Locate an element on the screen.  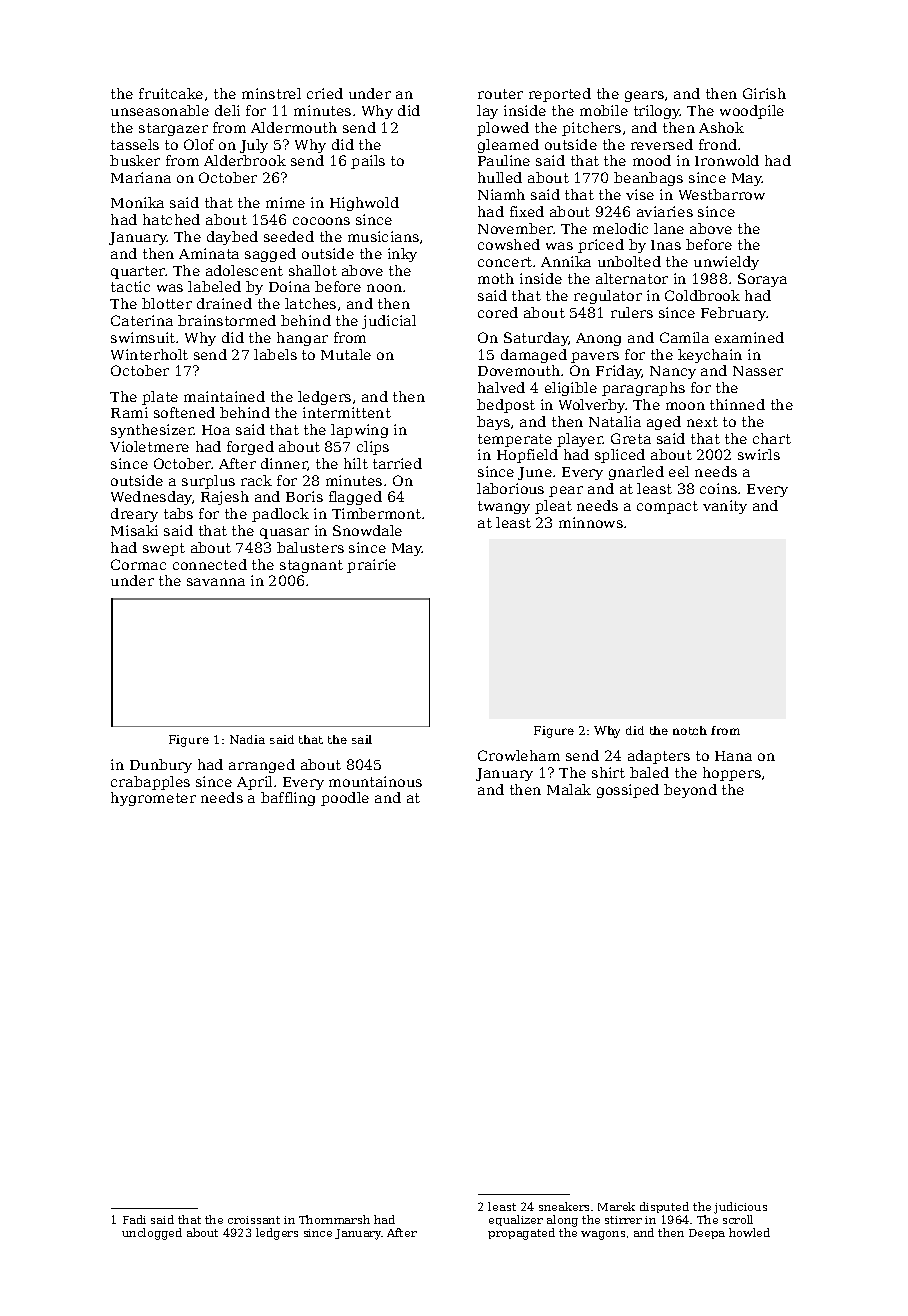
Fadi is located at coordinates (134, 1219).
